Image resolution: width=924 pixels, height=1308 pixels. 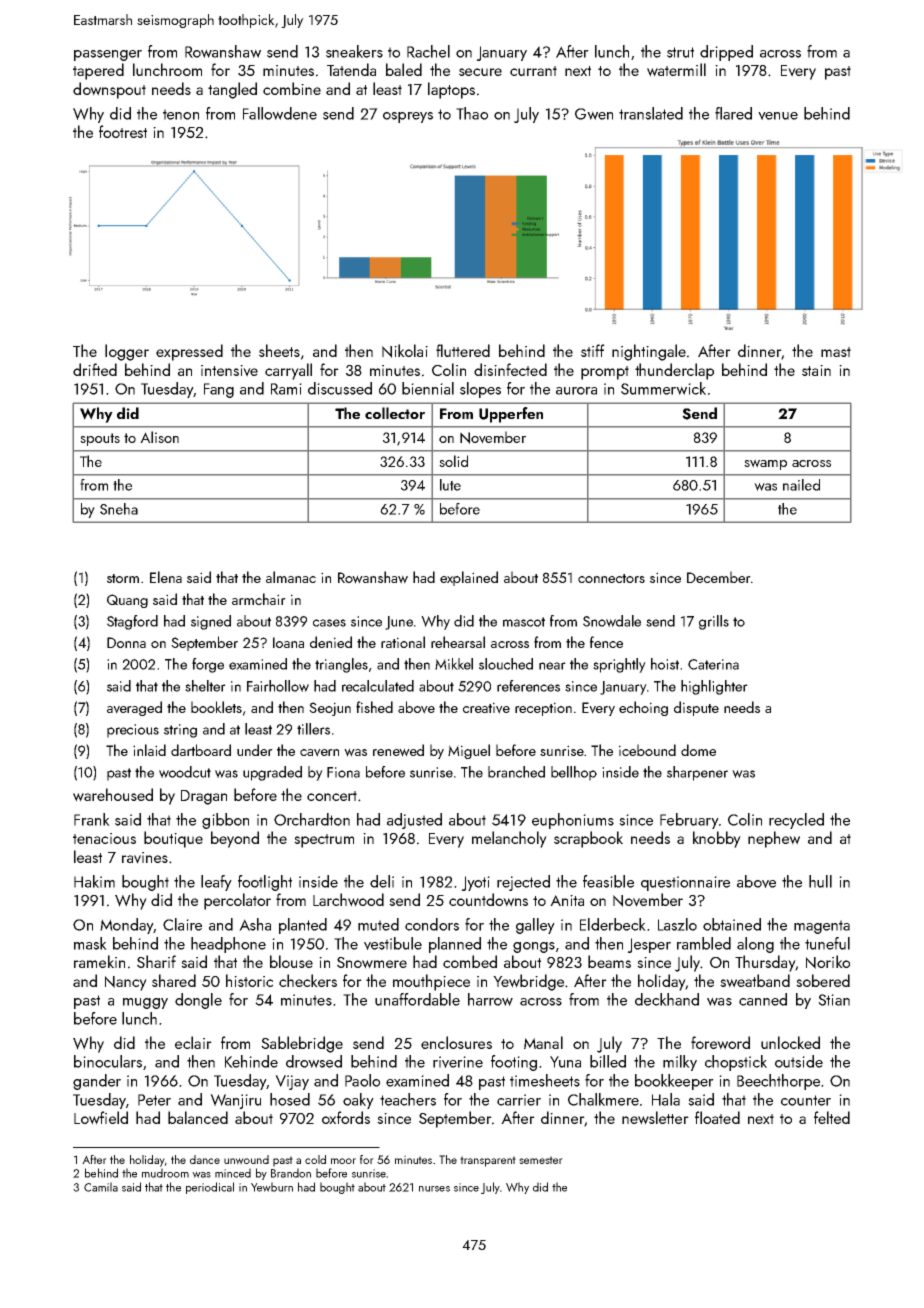 What do you see at coordinates (778, 116) in the screenshot?
I see `venue` at bounding box center [778, 116].
